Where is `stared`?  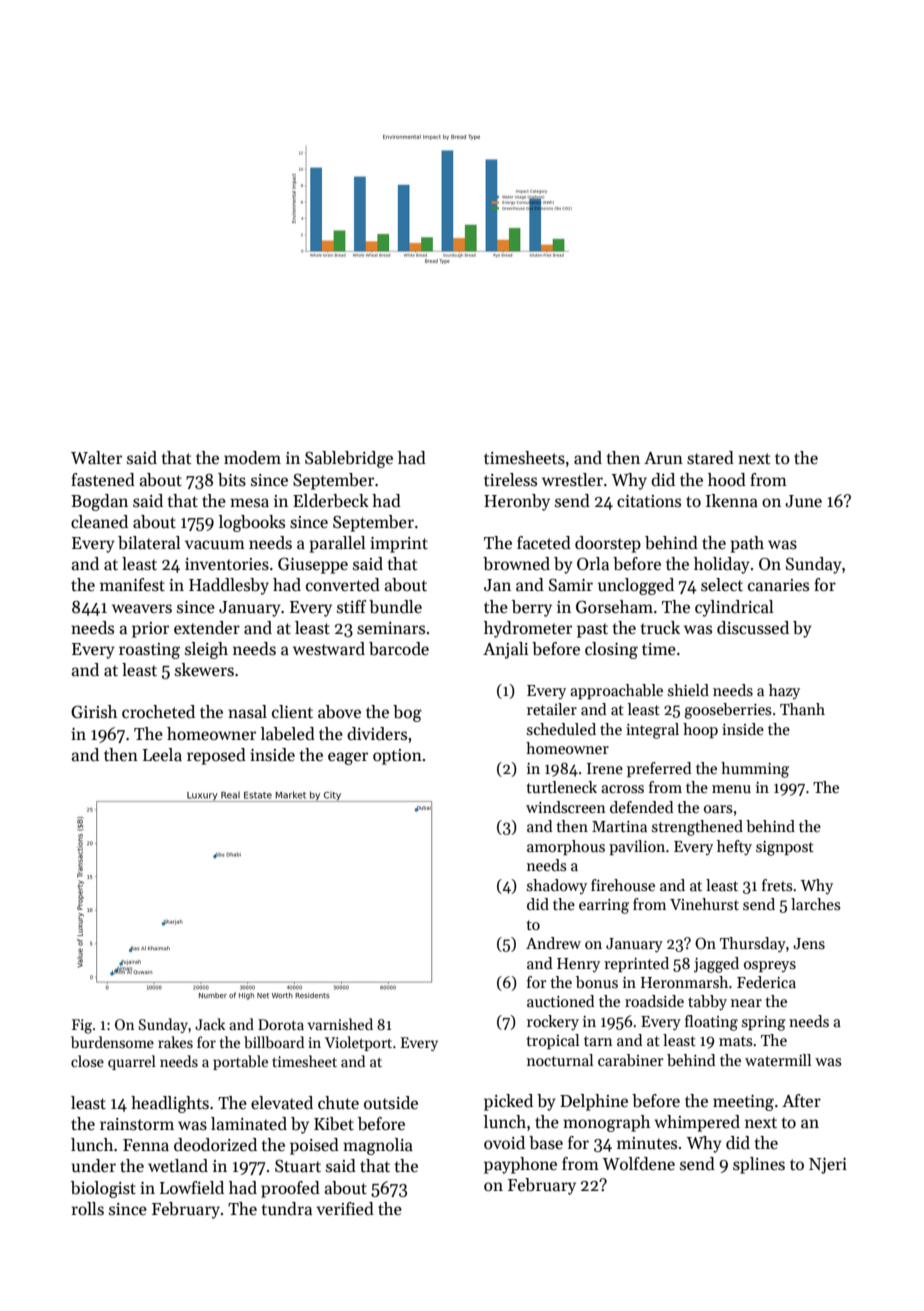 stared is located at coordinates (710, 458).
